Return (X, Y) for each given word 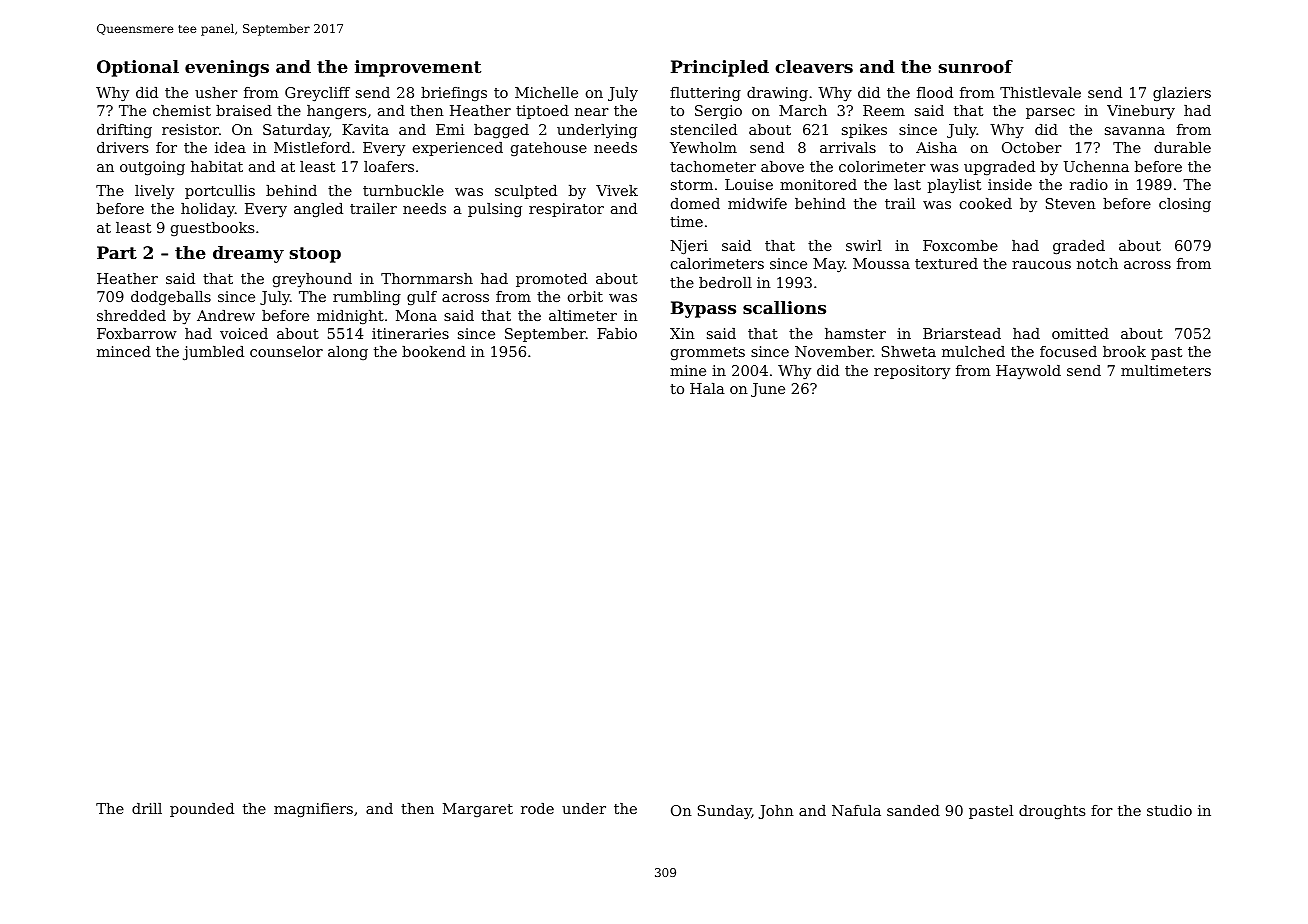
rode (537, 808)
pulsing (495, 210)
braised (244, 110)
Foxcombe (960, 245)
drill (147, 808)
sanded (913, 810)
